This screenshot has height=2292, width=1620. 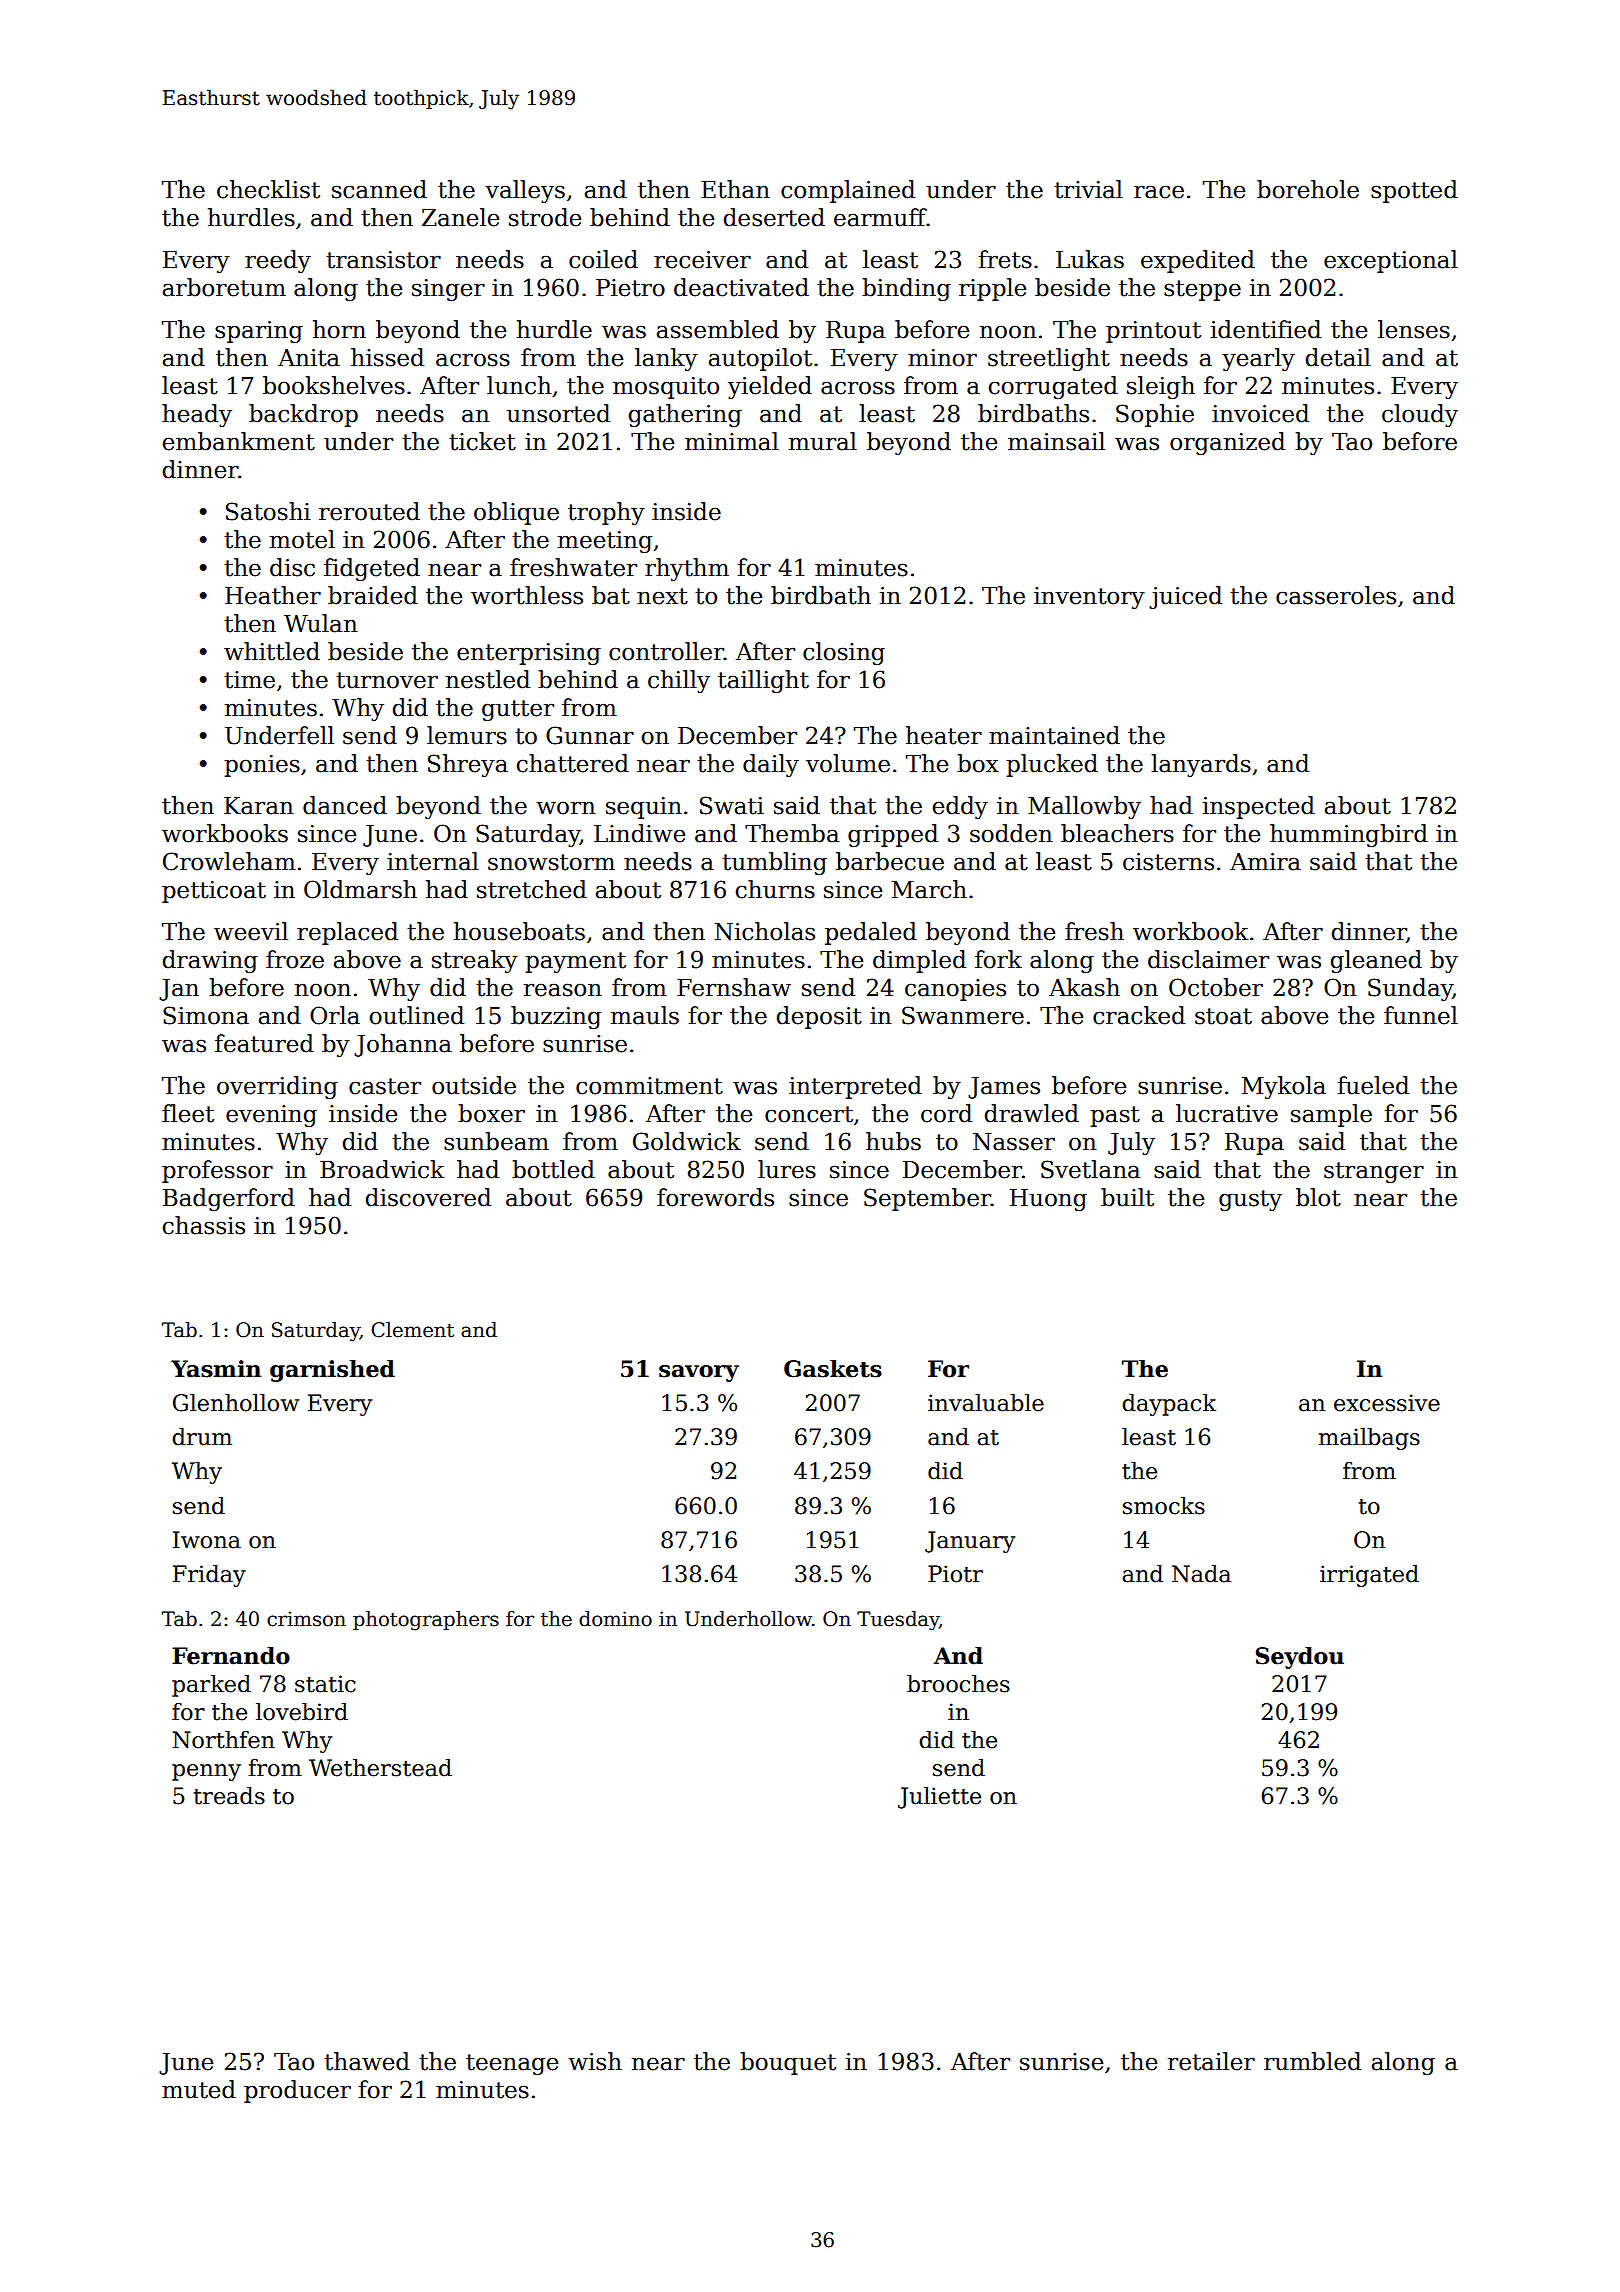 I want to click on Seydou, so click(x=1299, y=1658).
